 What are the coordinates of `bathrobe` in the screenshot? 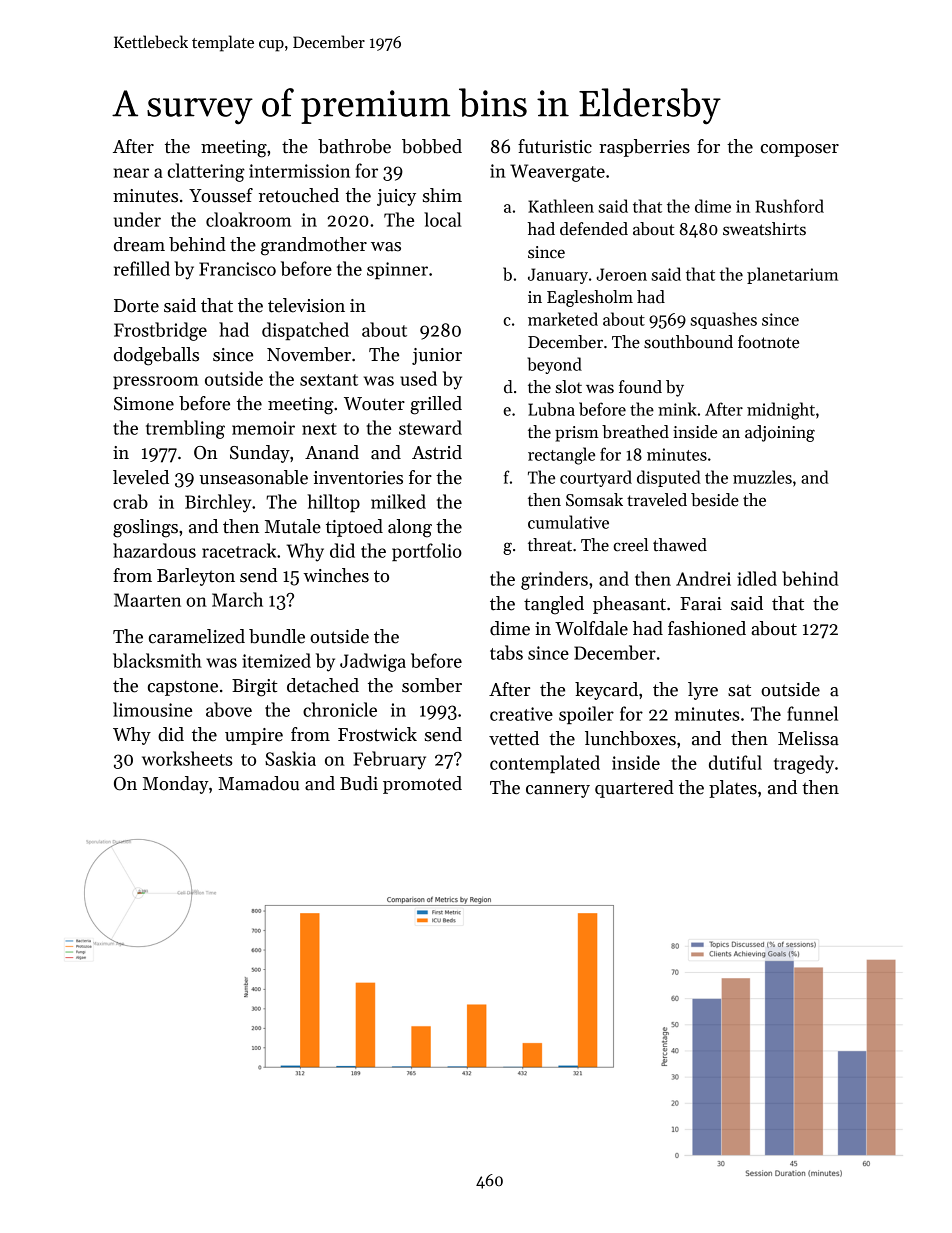 It's located at (354, 146).
